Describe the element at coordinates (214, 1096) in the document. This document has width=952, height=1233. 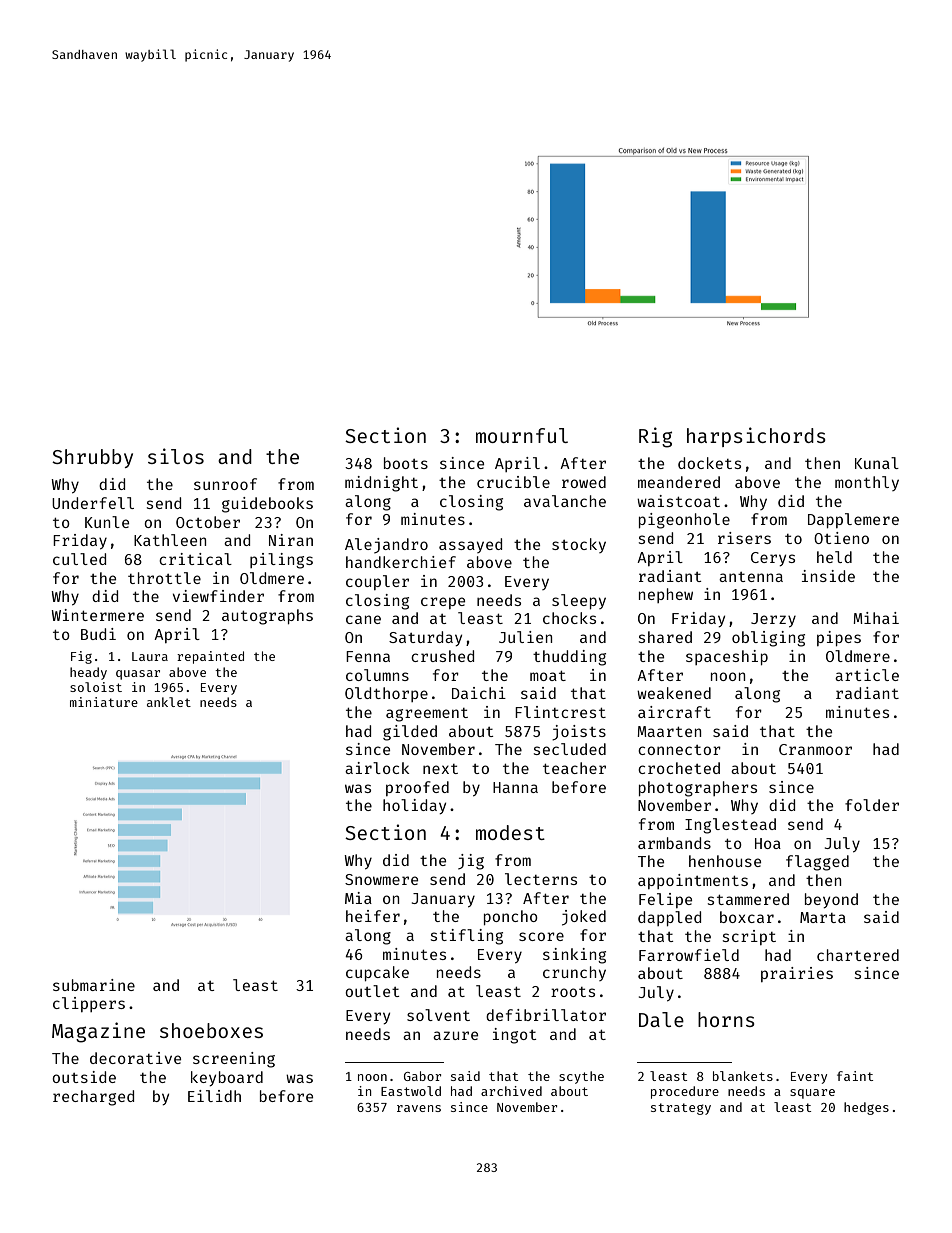
I see `Eilidh` at that location.
